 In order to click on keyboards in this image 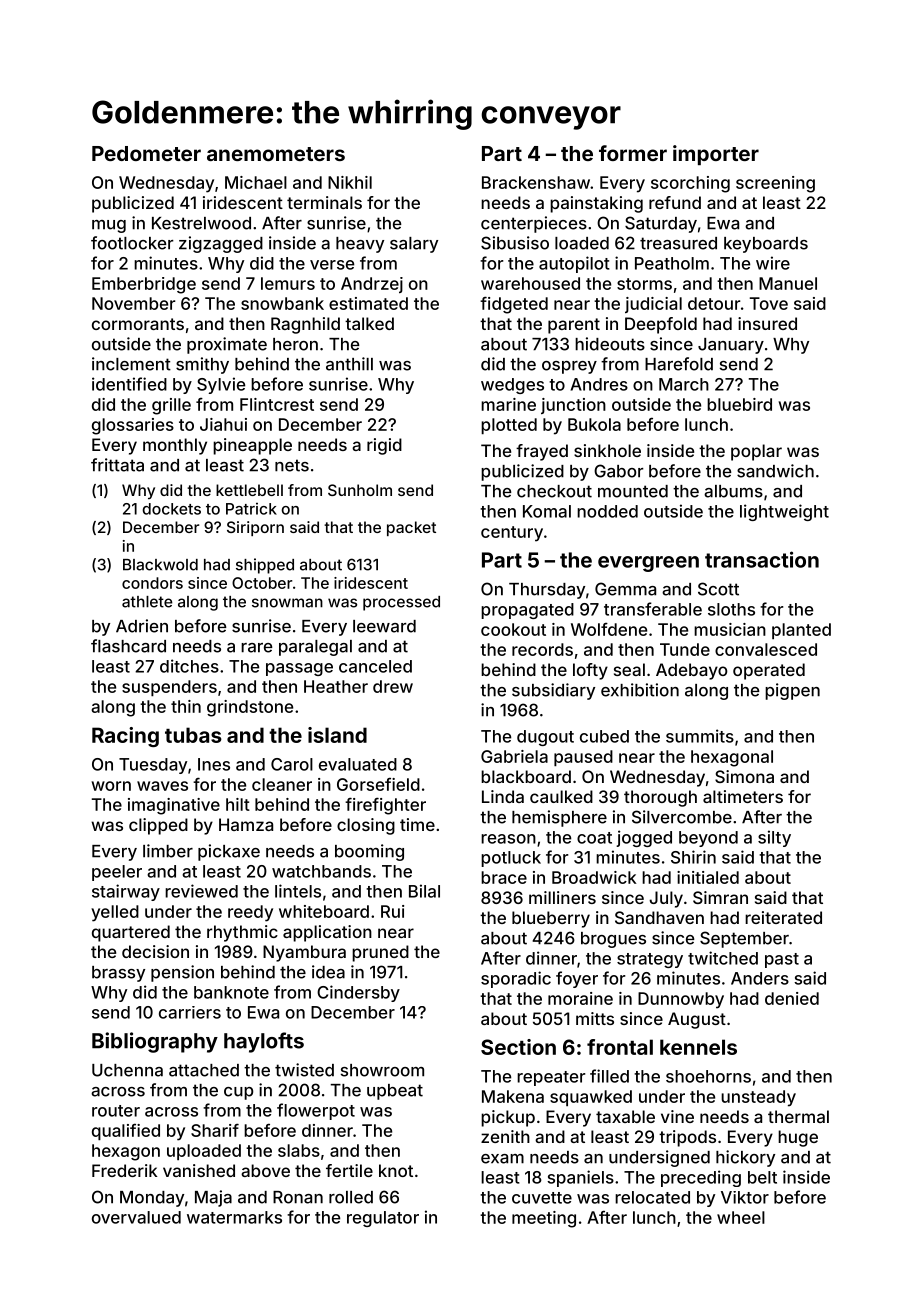, I will do `click(766, 245)`.
